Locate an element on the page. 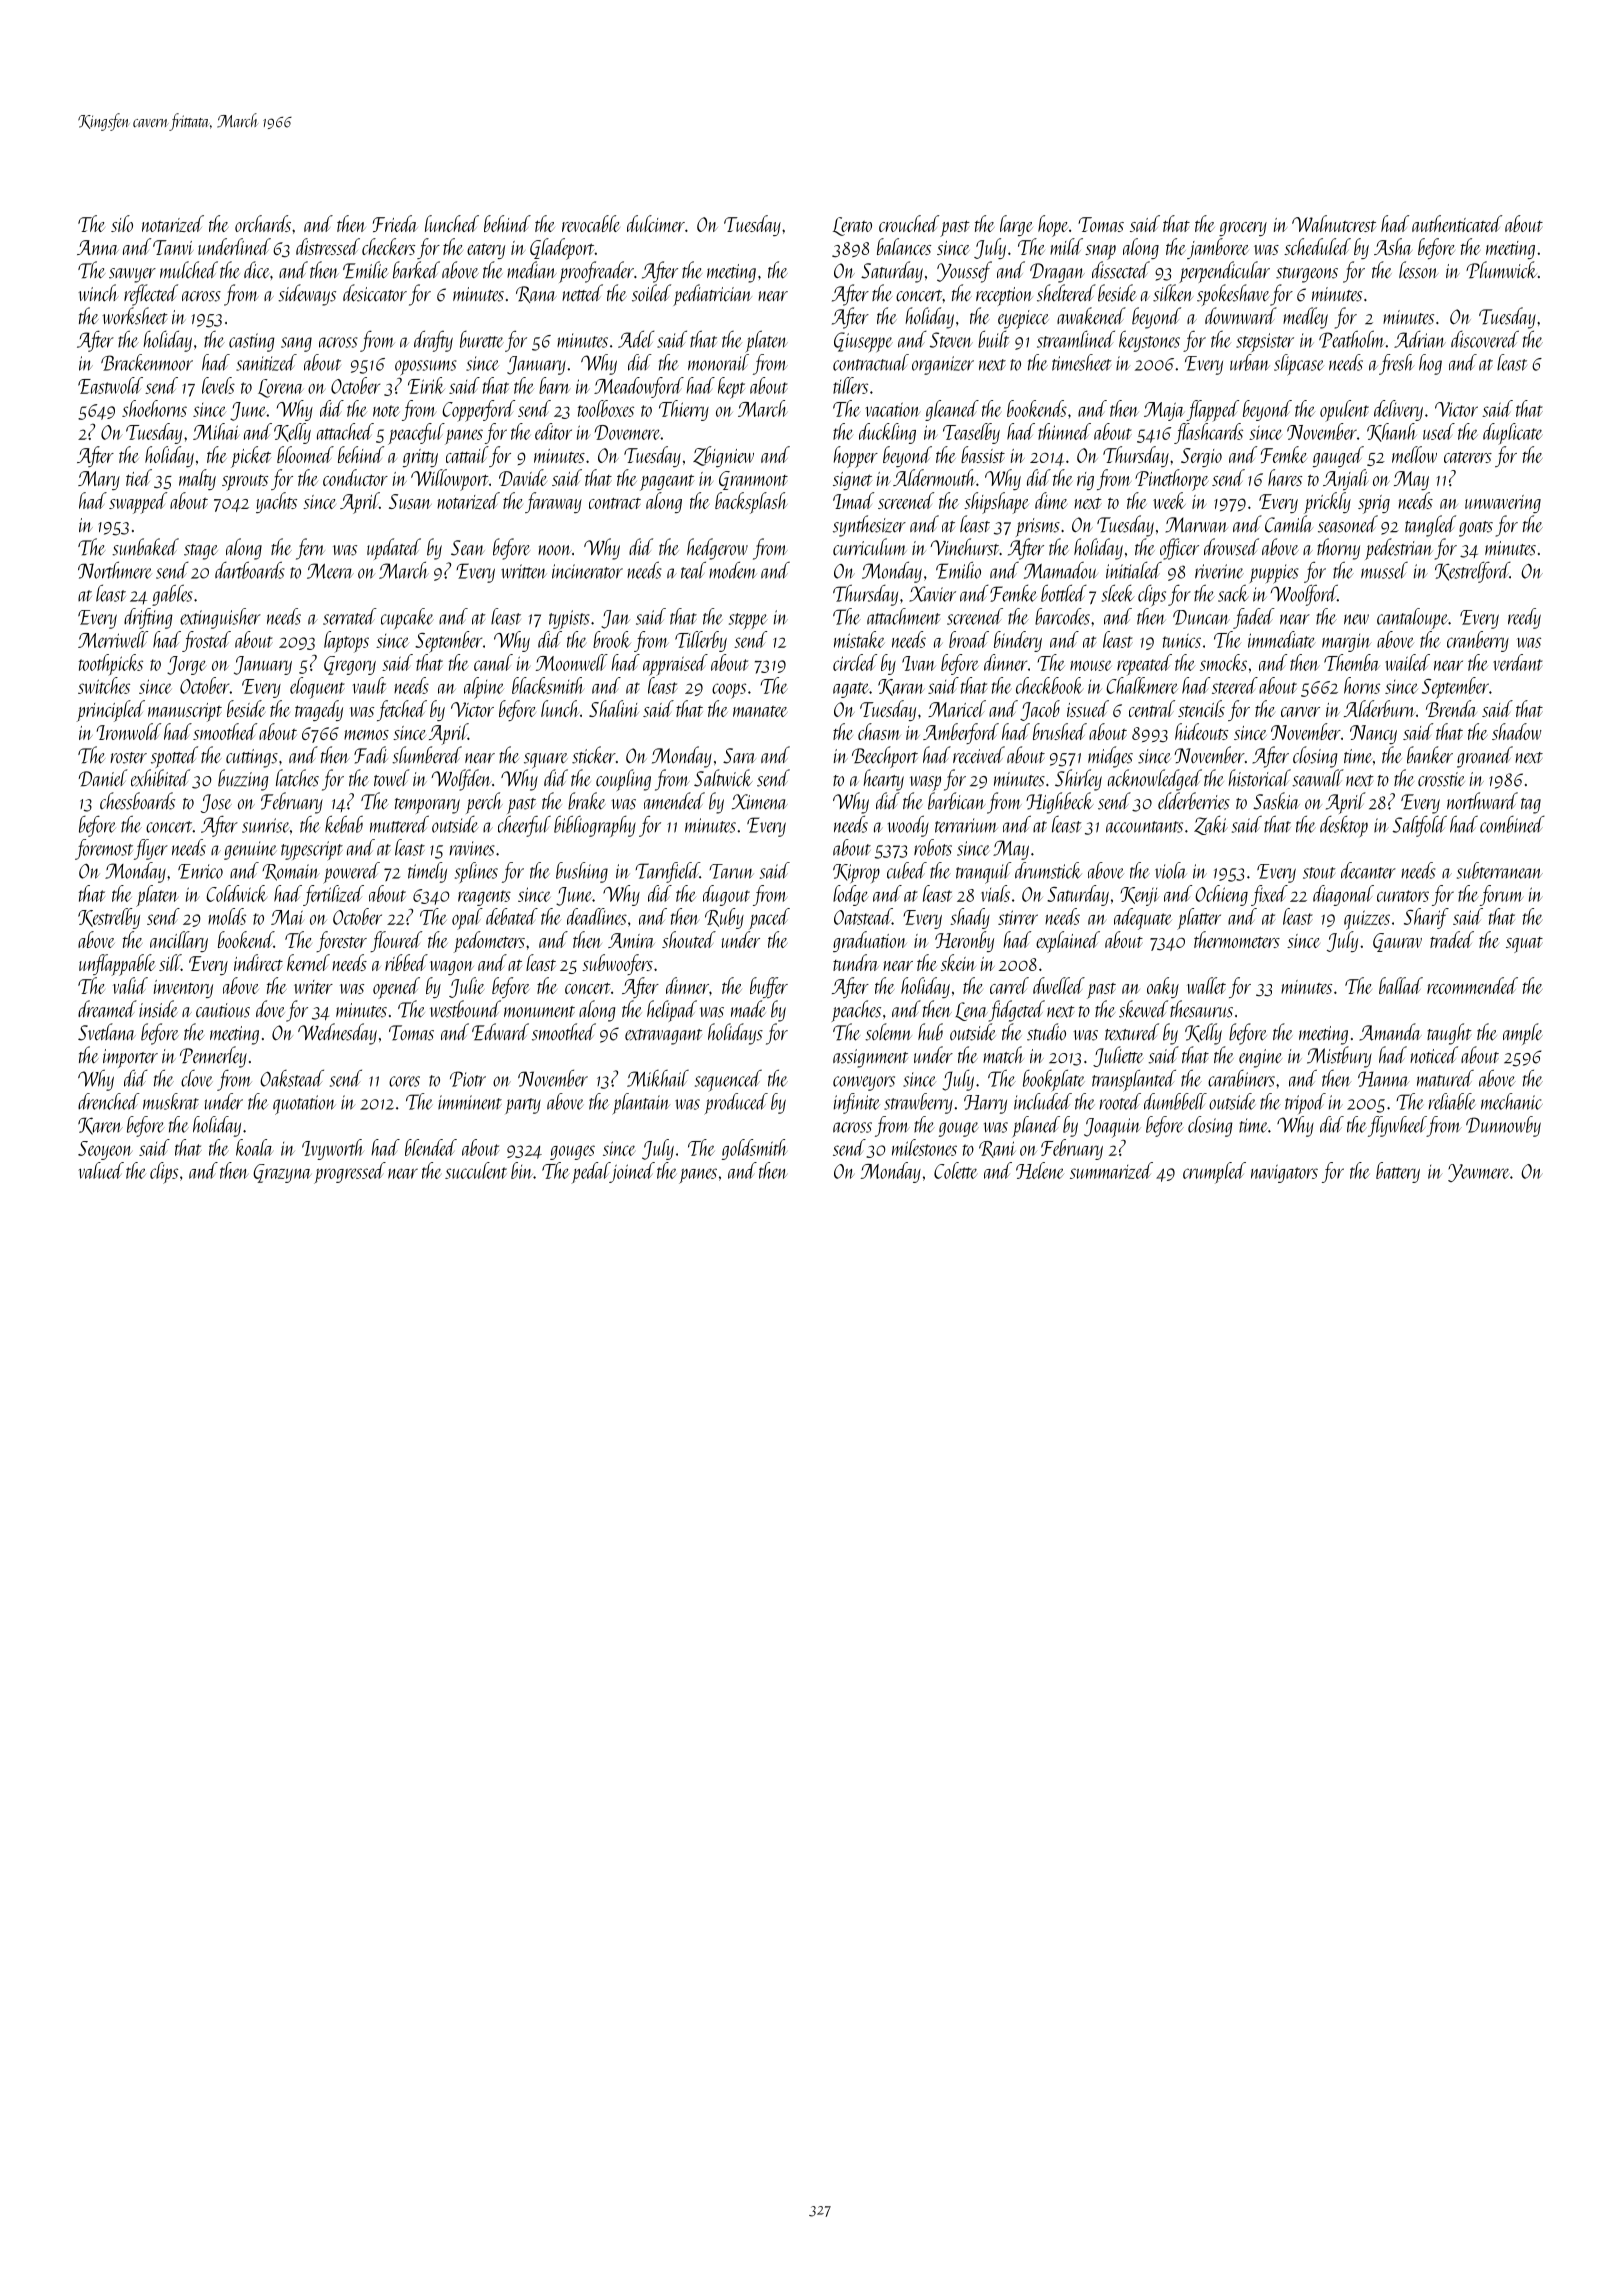  clove is located at coordinates (196, 1078).
